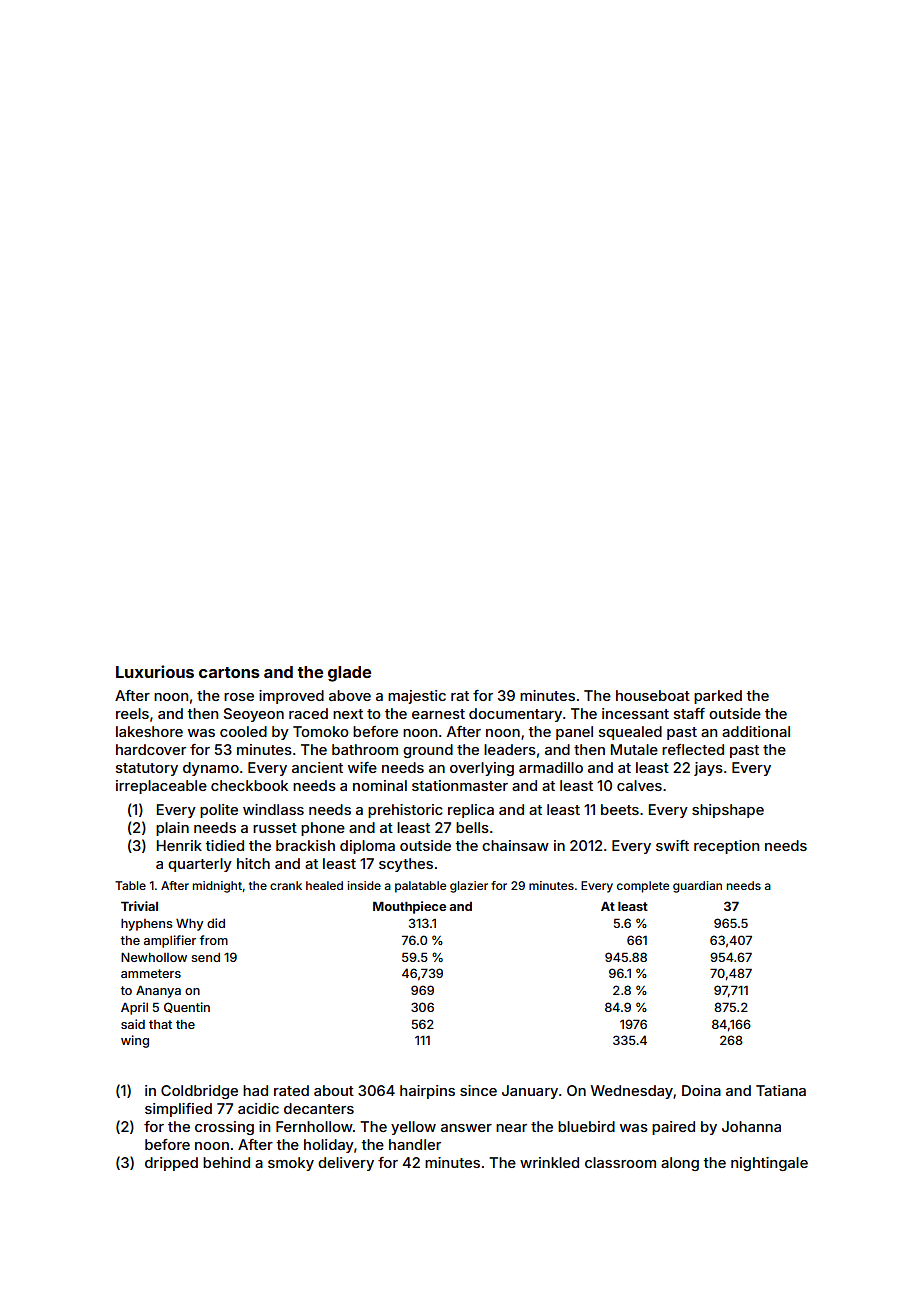 The height and width of the page is (1308, 924). What do you see at coordinates (672, 845) in the page?
I see `swift` at bounding box center [672, 845].
